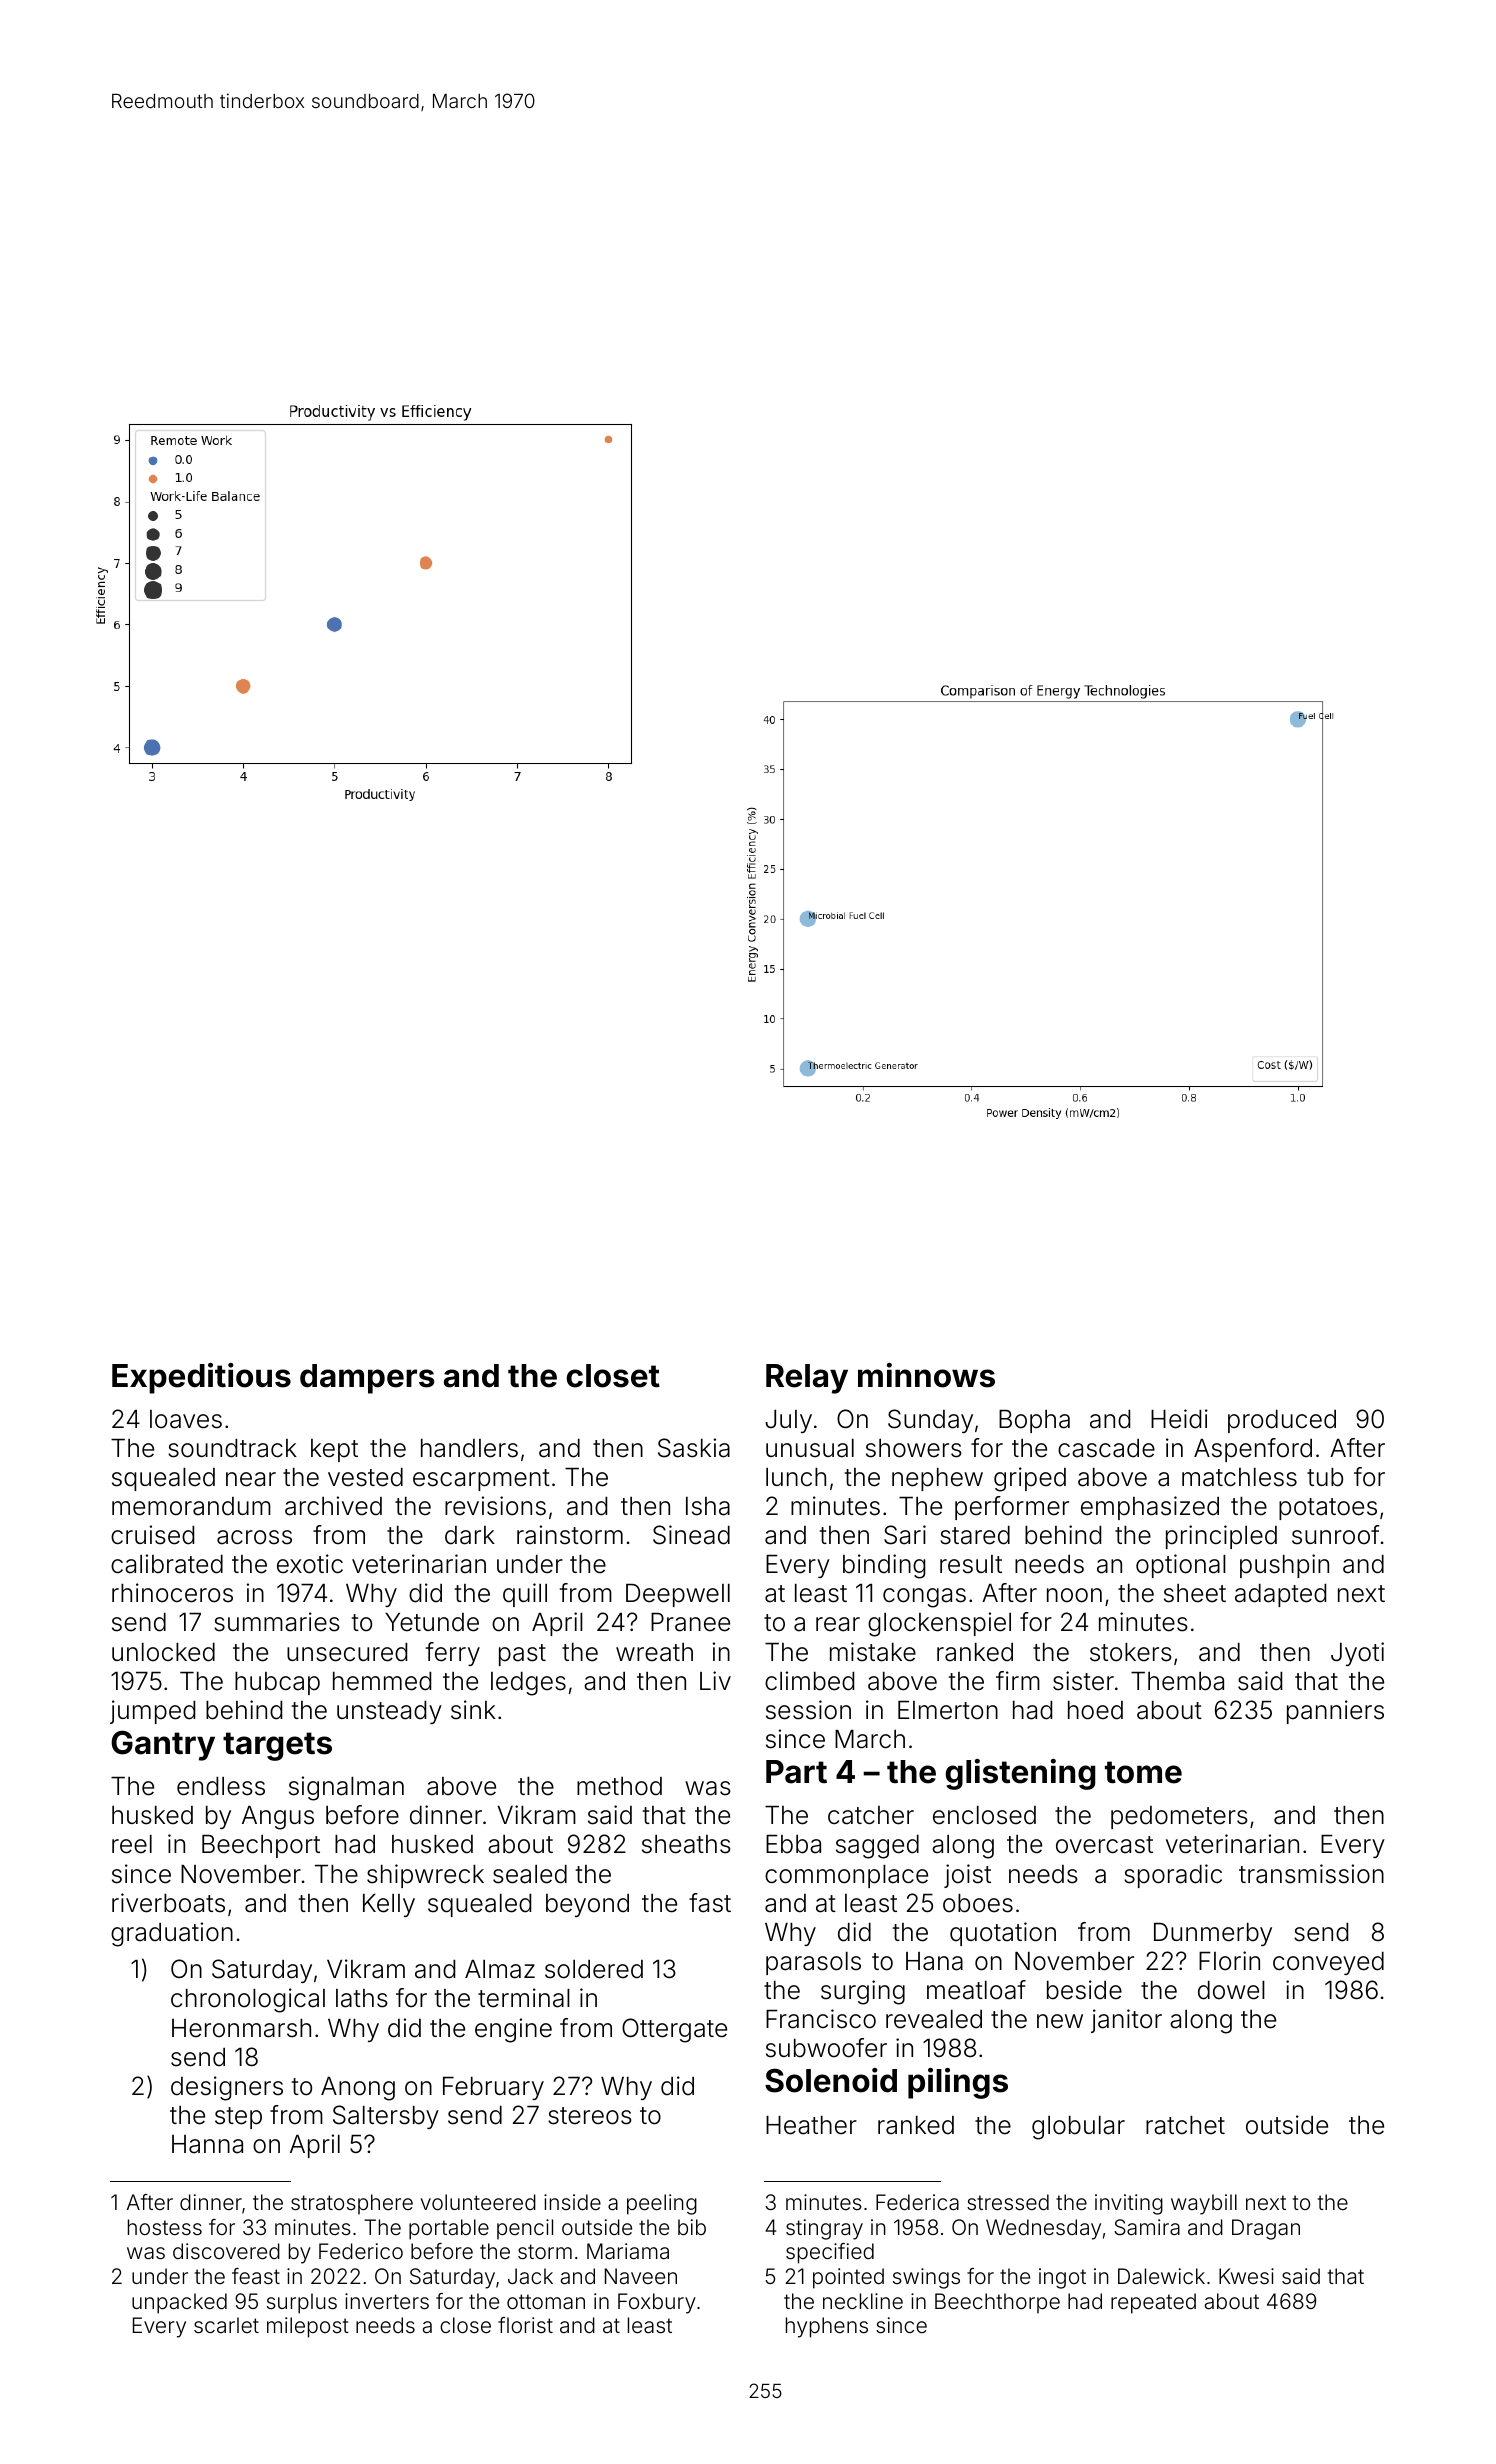 The height and width of the page is (2464, 1496). Describe the element at coordinates (1179, 1419) in the page. I see `Heidi` at that location.
